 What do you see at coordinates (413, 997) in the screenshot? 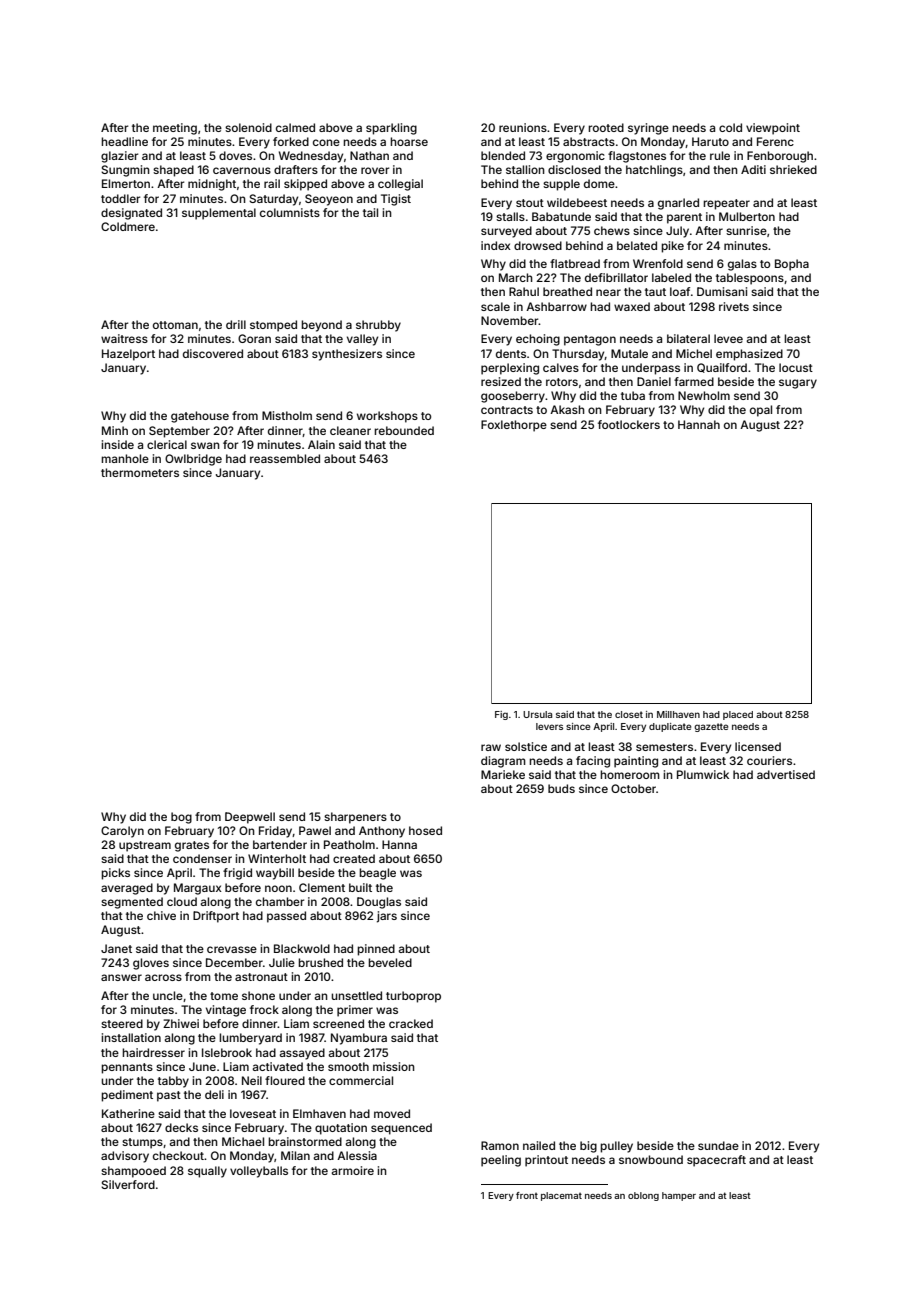
I see `turboprop` at bounding box center [413, 997].
